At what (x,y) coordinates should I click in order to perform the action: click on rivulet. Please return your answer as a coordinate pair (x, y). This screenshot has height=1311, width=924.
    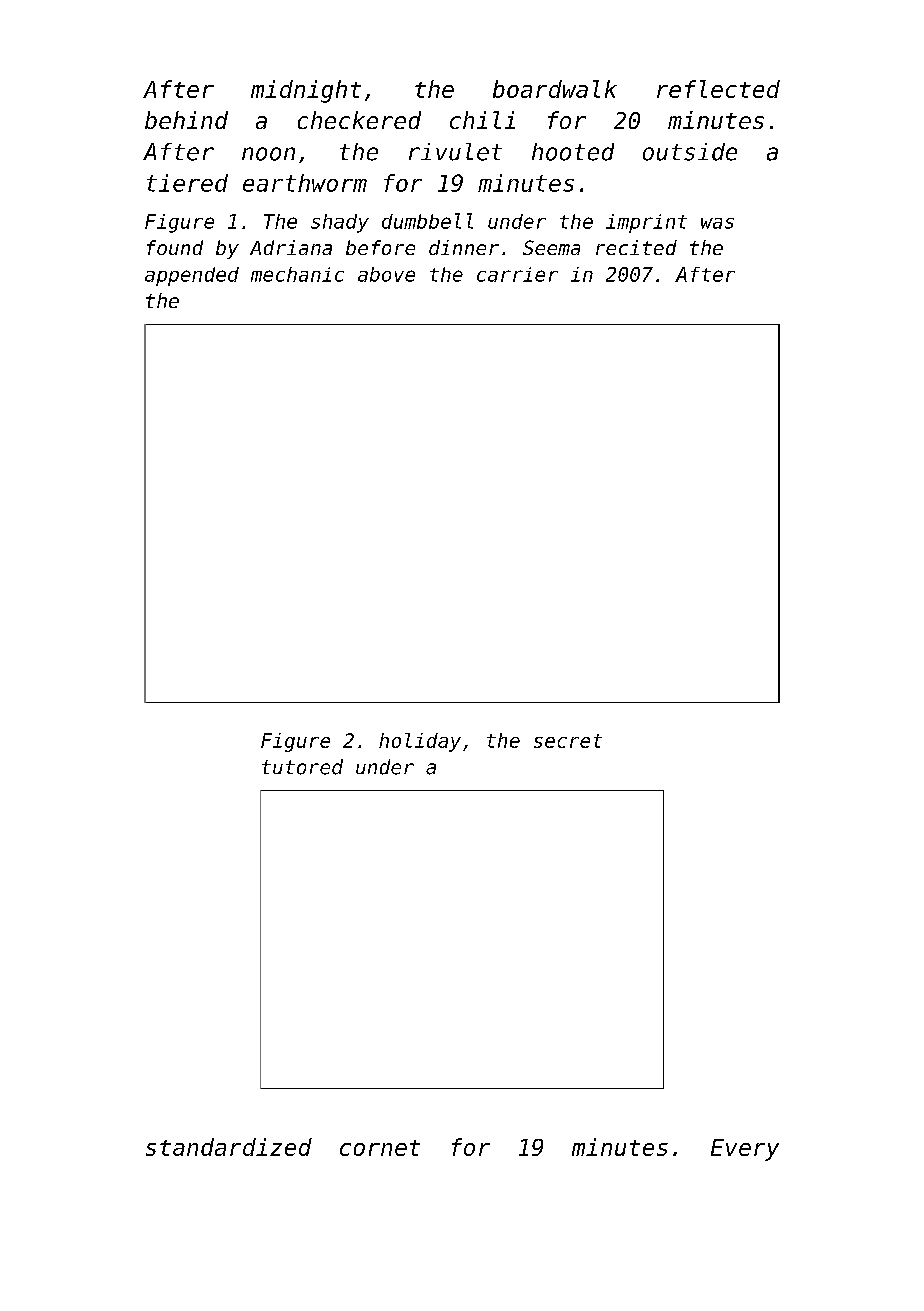
    Looking at the image, I should click on (455, 152).
